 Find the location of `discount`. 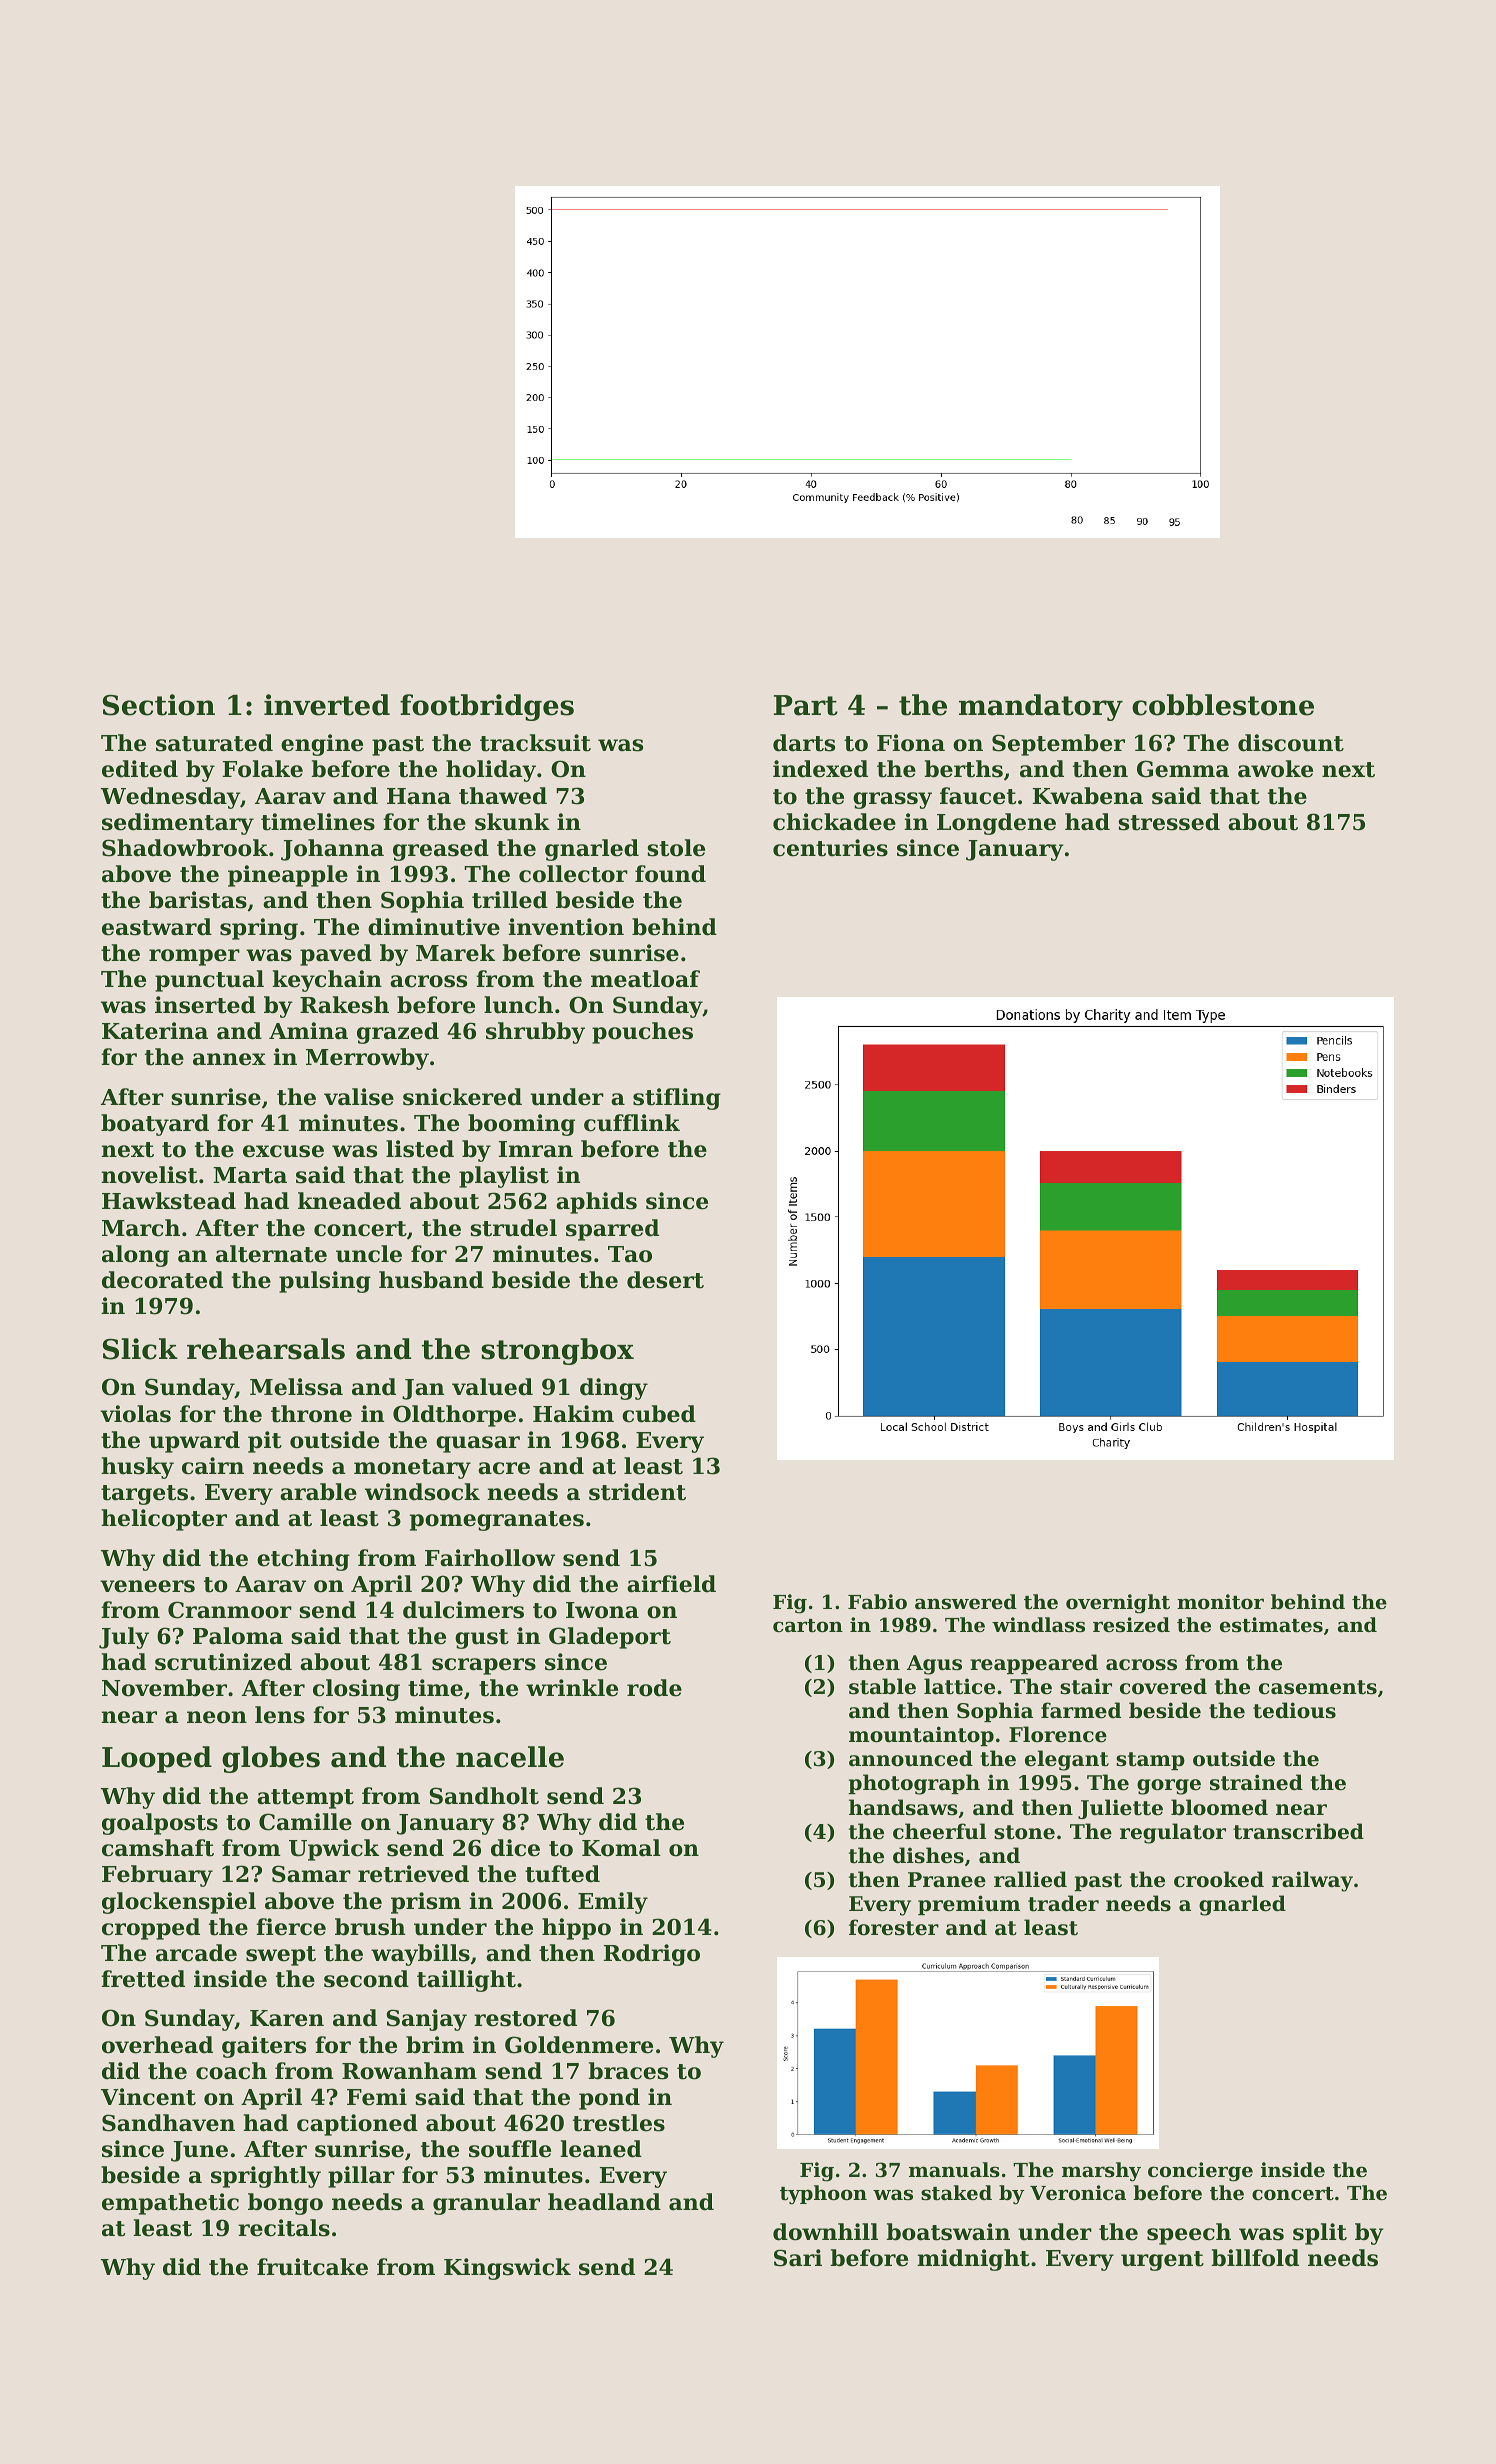

discount is located at coordinates (1291, 743).
